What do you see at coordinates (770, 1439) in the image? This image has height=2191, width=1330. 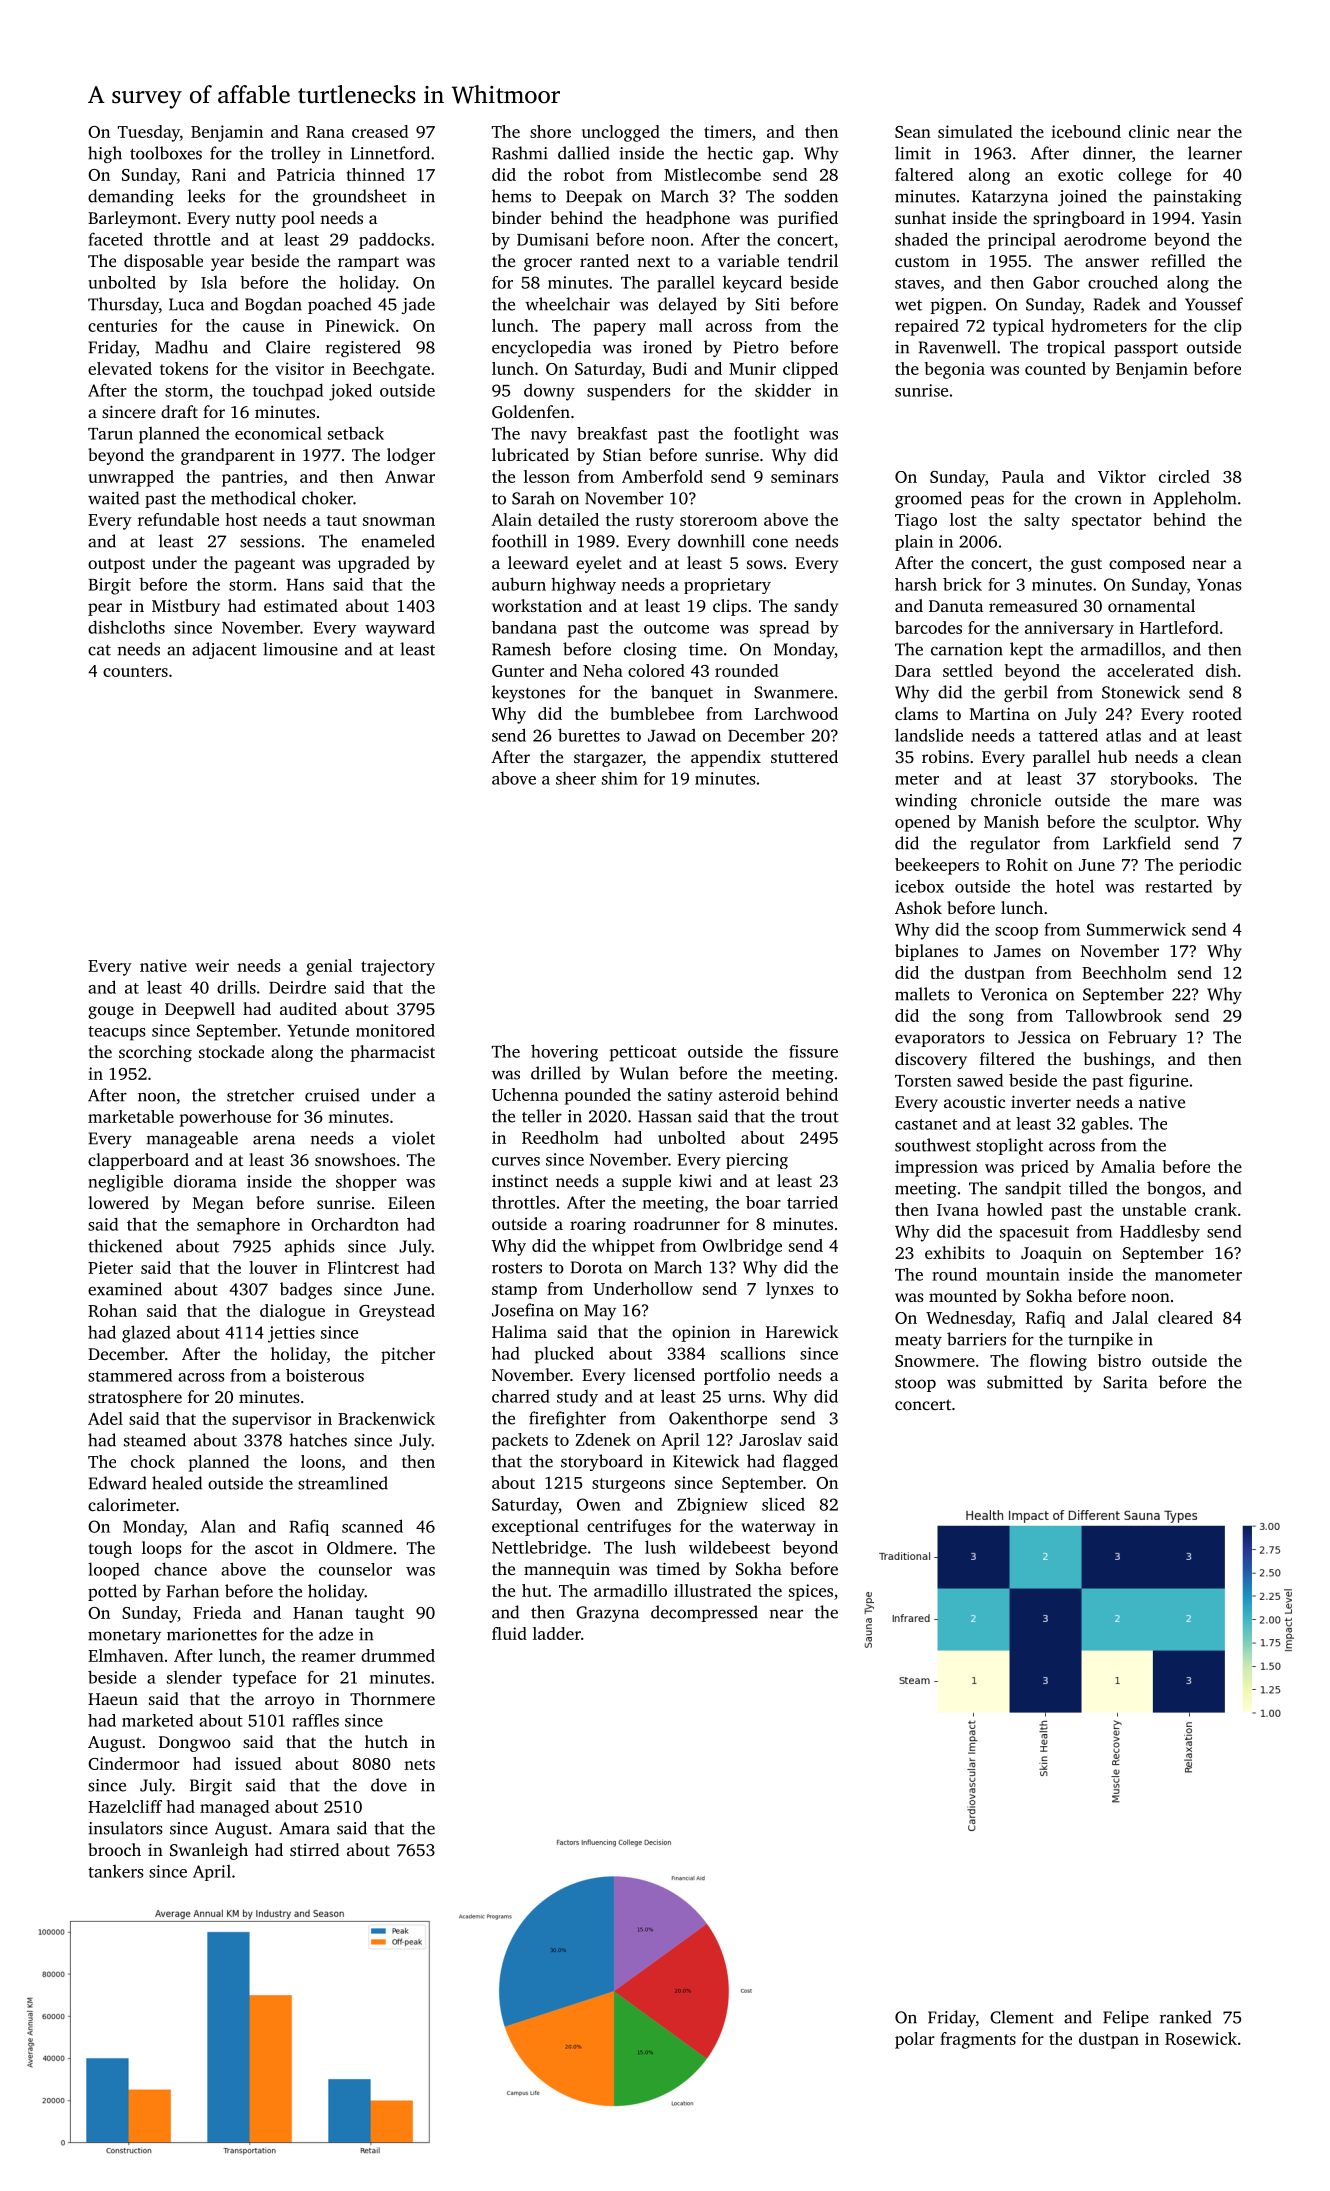 I see `Jaroslav` at bounding box center [770, 1439].
